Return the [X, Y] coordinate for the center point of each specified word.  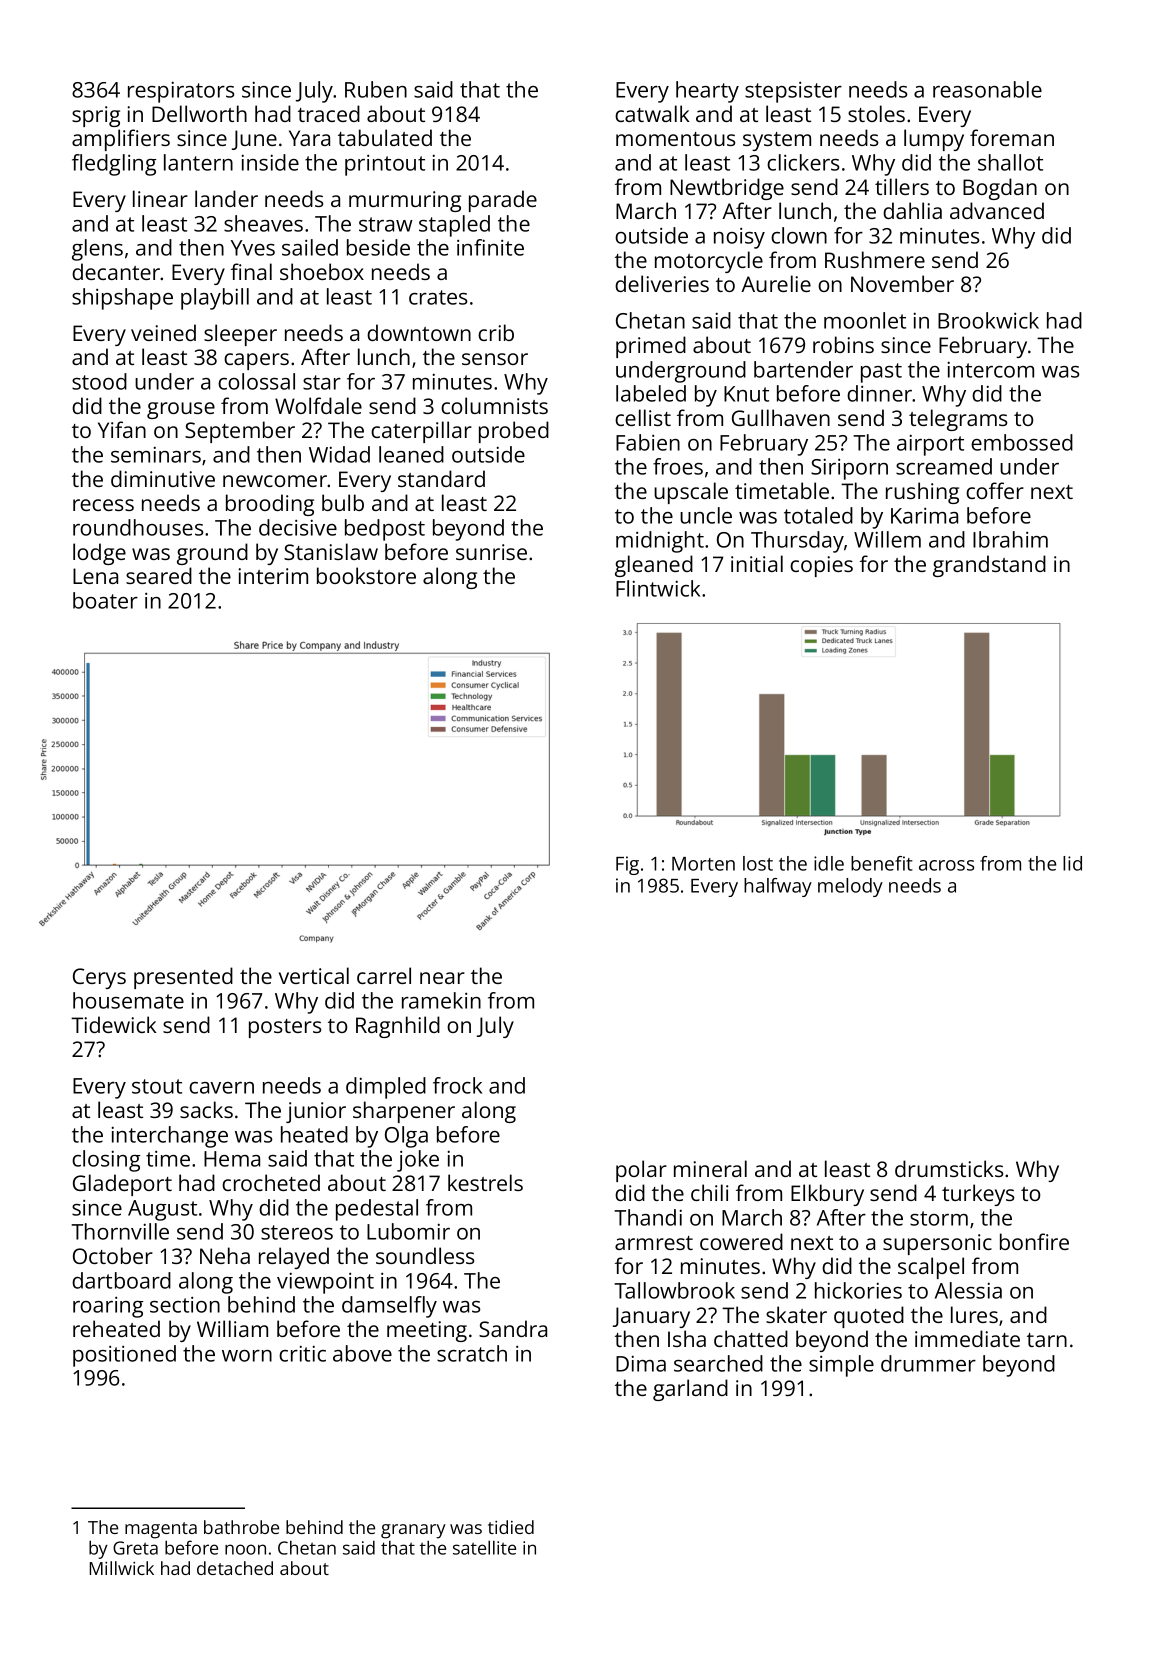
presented [183, 978]
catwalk [652, 113]
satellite [484, 1547]
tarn [1047, 1340]
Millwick [122, 1568]
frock [457, 1085]
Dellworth [199, 113]
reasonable [987, 89]
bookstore [366, 575]
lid [1072, 863]
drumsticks [949, 1168]
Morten [703, 864]
